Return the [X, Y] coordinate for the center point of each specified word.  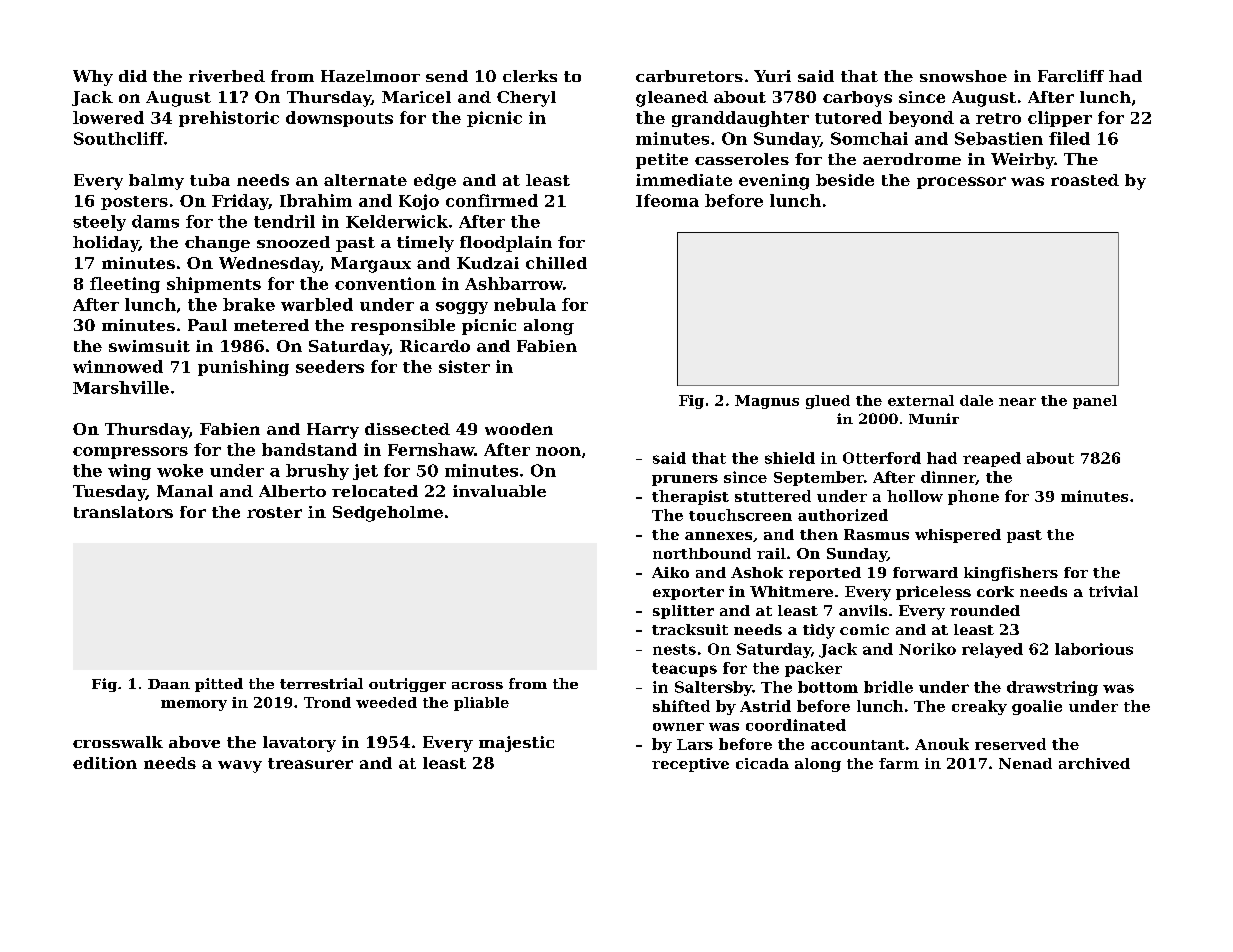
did [133, 76]
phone [973, 497]
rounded [985, 610]
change [217, 244]
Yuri [772, 76]
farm [899, 763]
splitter [683, 612]
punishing [243, 368]
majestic [516, 744]
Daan [169, 684]
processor [961, 183]
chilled [556, 263]
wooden [519, 429]
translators [123, 512]
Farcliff [1071, 76]
